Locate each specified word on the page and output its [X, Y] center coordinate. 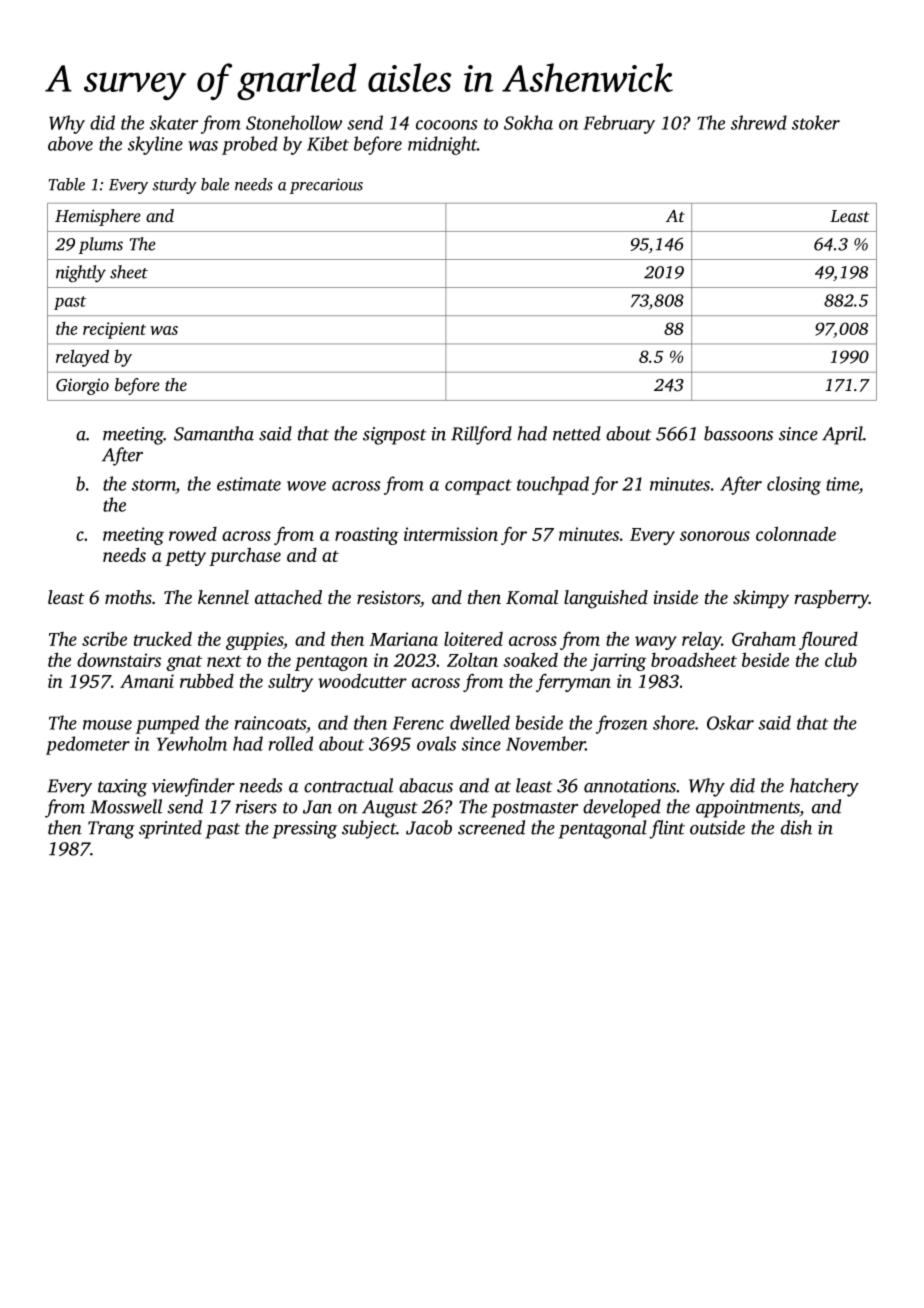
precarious [326, 186]
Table [67, 184]
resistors [388, 597]
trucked [163, 639]
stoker [816, 122]
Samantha [214, 433]
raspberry [831, 599]
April [842, 435]
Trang [111, 830]
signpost [394, 436]
